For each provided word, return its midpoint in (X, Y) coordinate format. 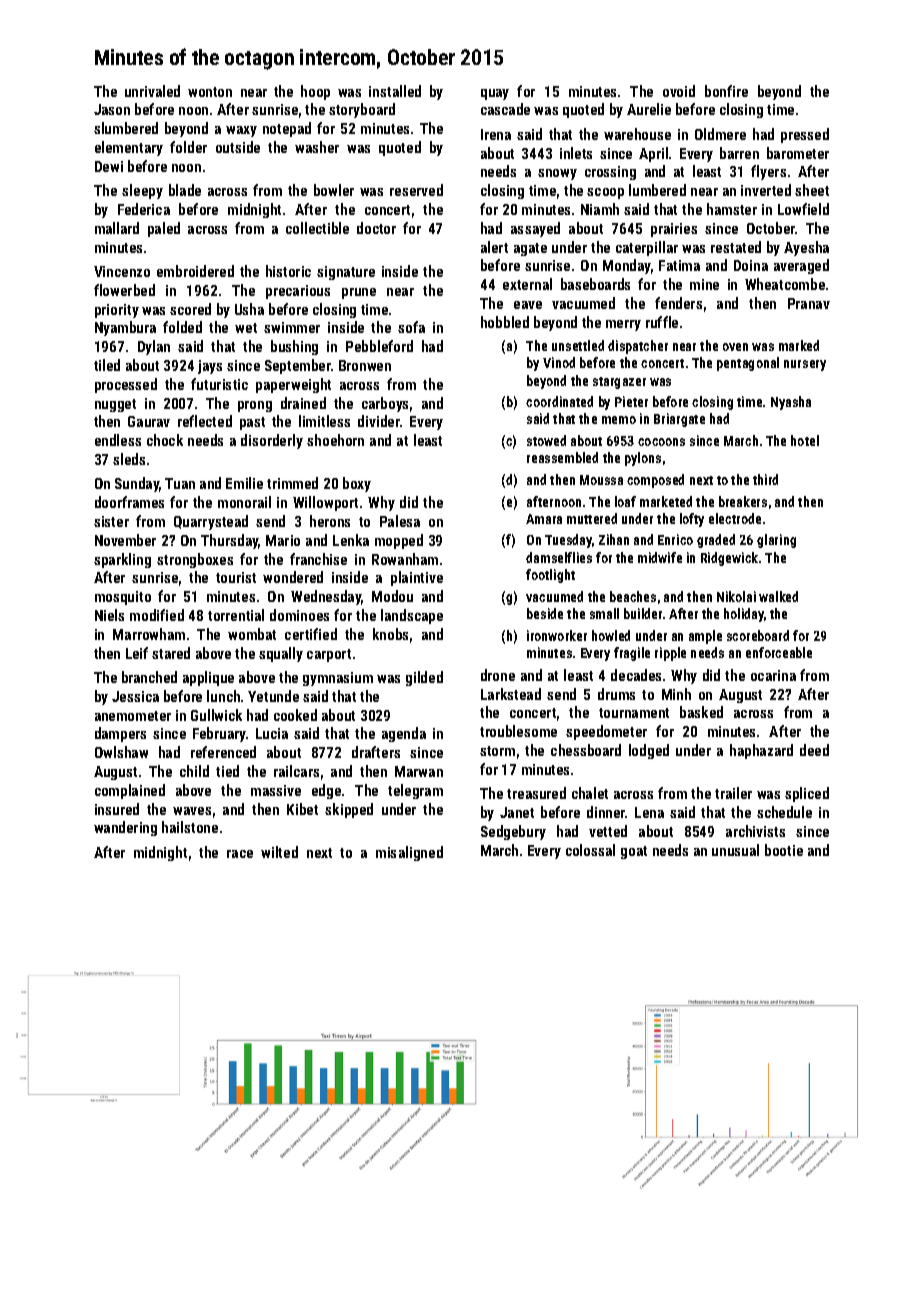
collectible (317, 228)
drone (498, 675)
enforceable (779, 652)
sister (111, 521)
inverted (766, 190)
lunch (223, 696)
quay (495, 94)
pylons (643, 459)
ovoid (679, 91)
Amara (544, 519)
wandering (125, 828)
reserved (416, 190)
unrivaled (152, 91)
